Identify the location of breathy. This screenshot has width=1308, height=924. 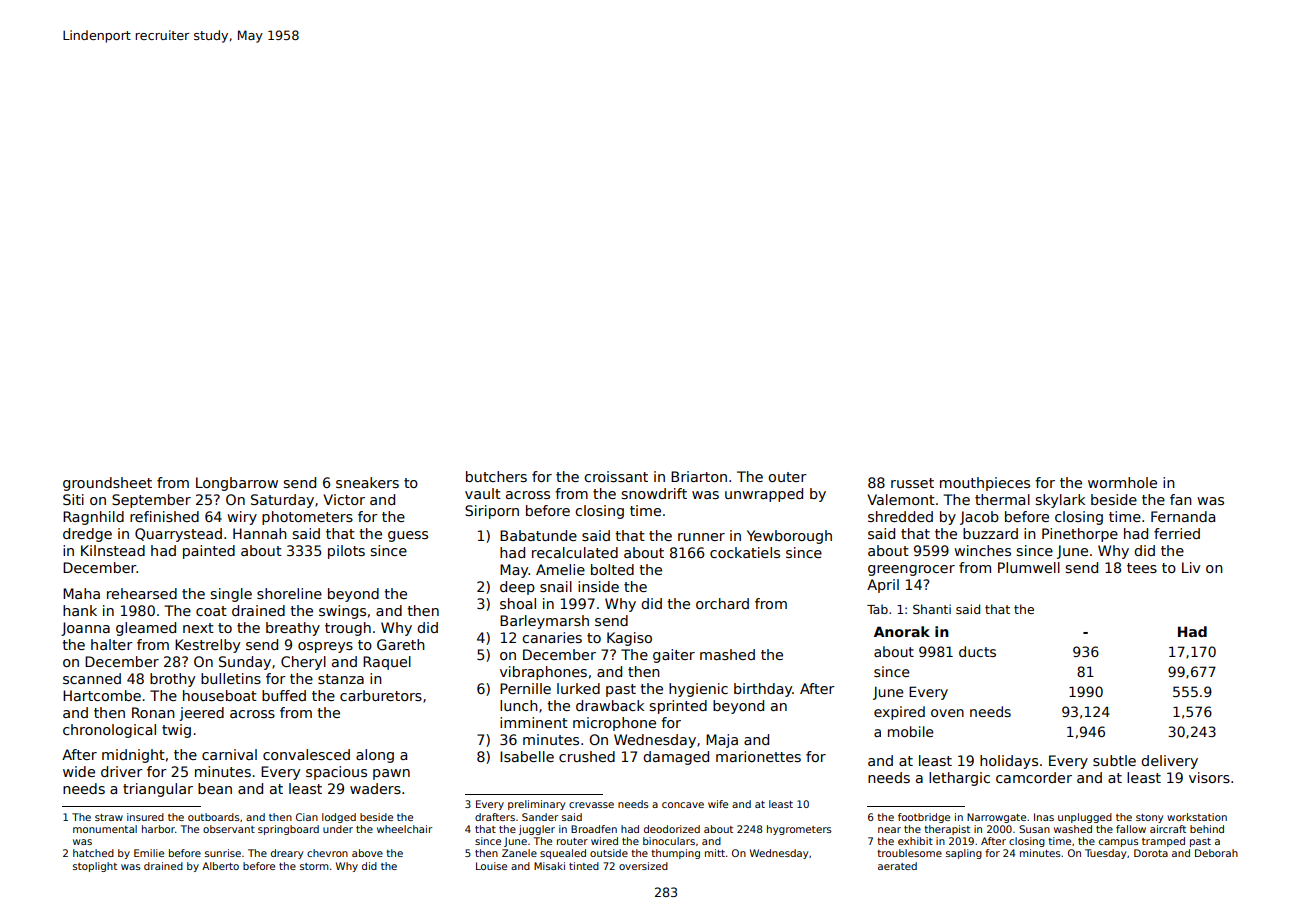
(293, 629).
